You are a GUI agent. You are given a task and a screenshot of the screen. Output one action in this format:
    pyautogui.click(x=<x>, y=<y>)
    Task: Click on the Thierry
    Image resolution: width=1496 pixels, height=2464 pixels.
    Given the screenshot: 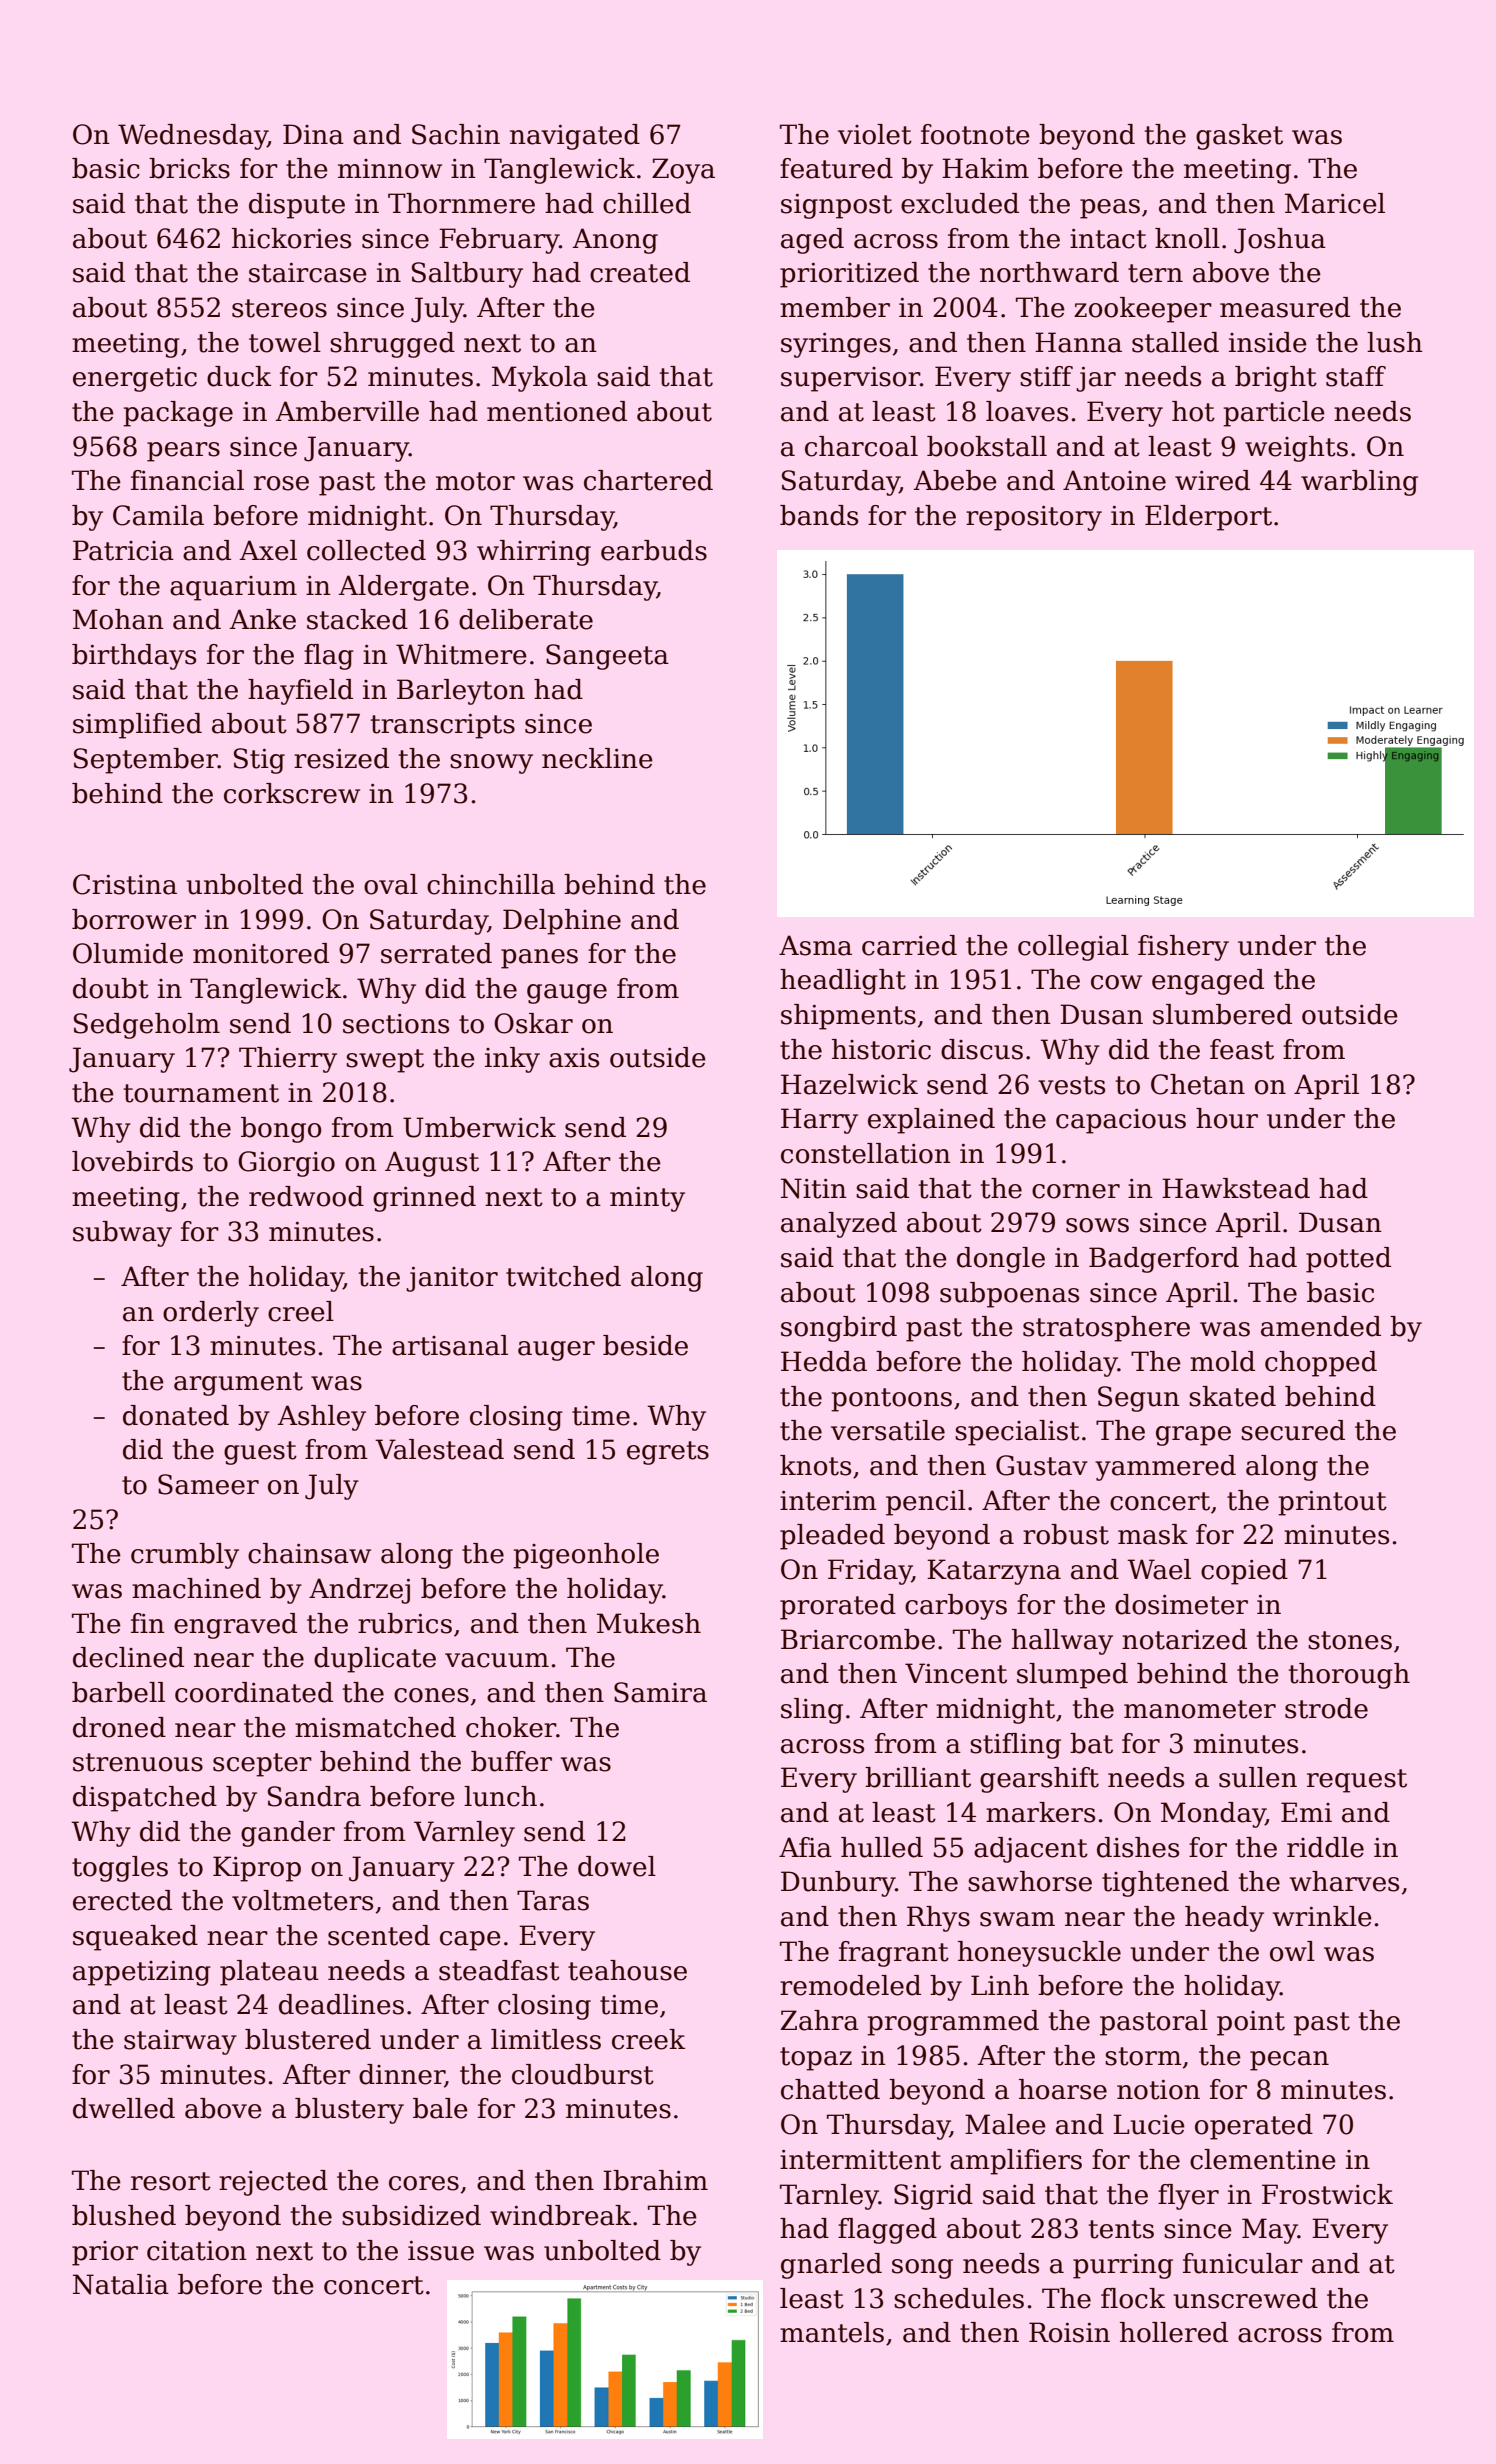 What is the action you would take?
    pyautogui.click(x=288, y=1060)
